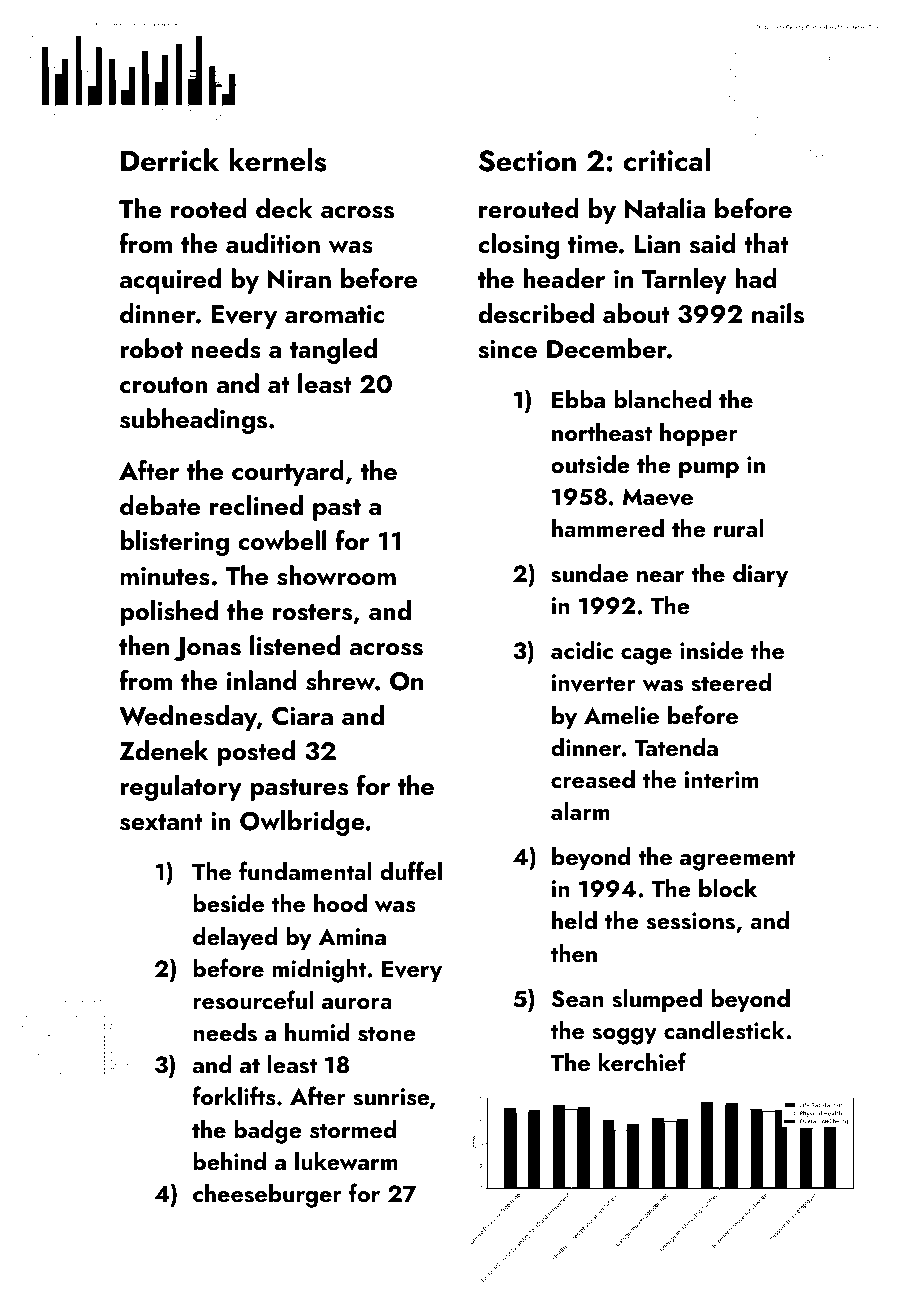 Image resolution: width=924 pixels, height=1311 pixels. Describe the element at coordinates (666, 160) in the screenshot. I see `critical` at that location.
